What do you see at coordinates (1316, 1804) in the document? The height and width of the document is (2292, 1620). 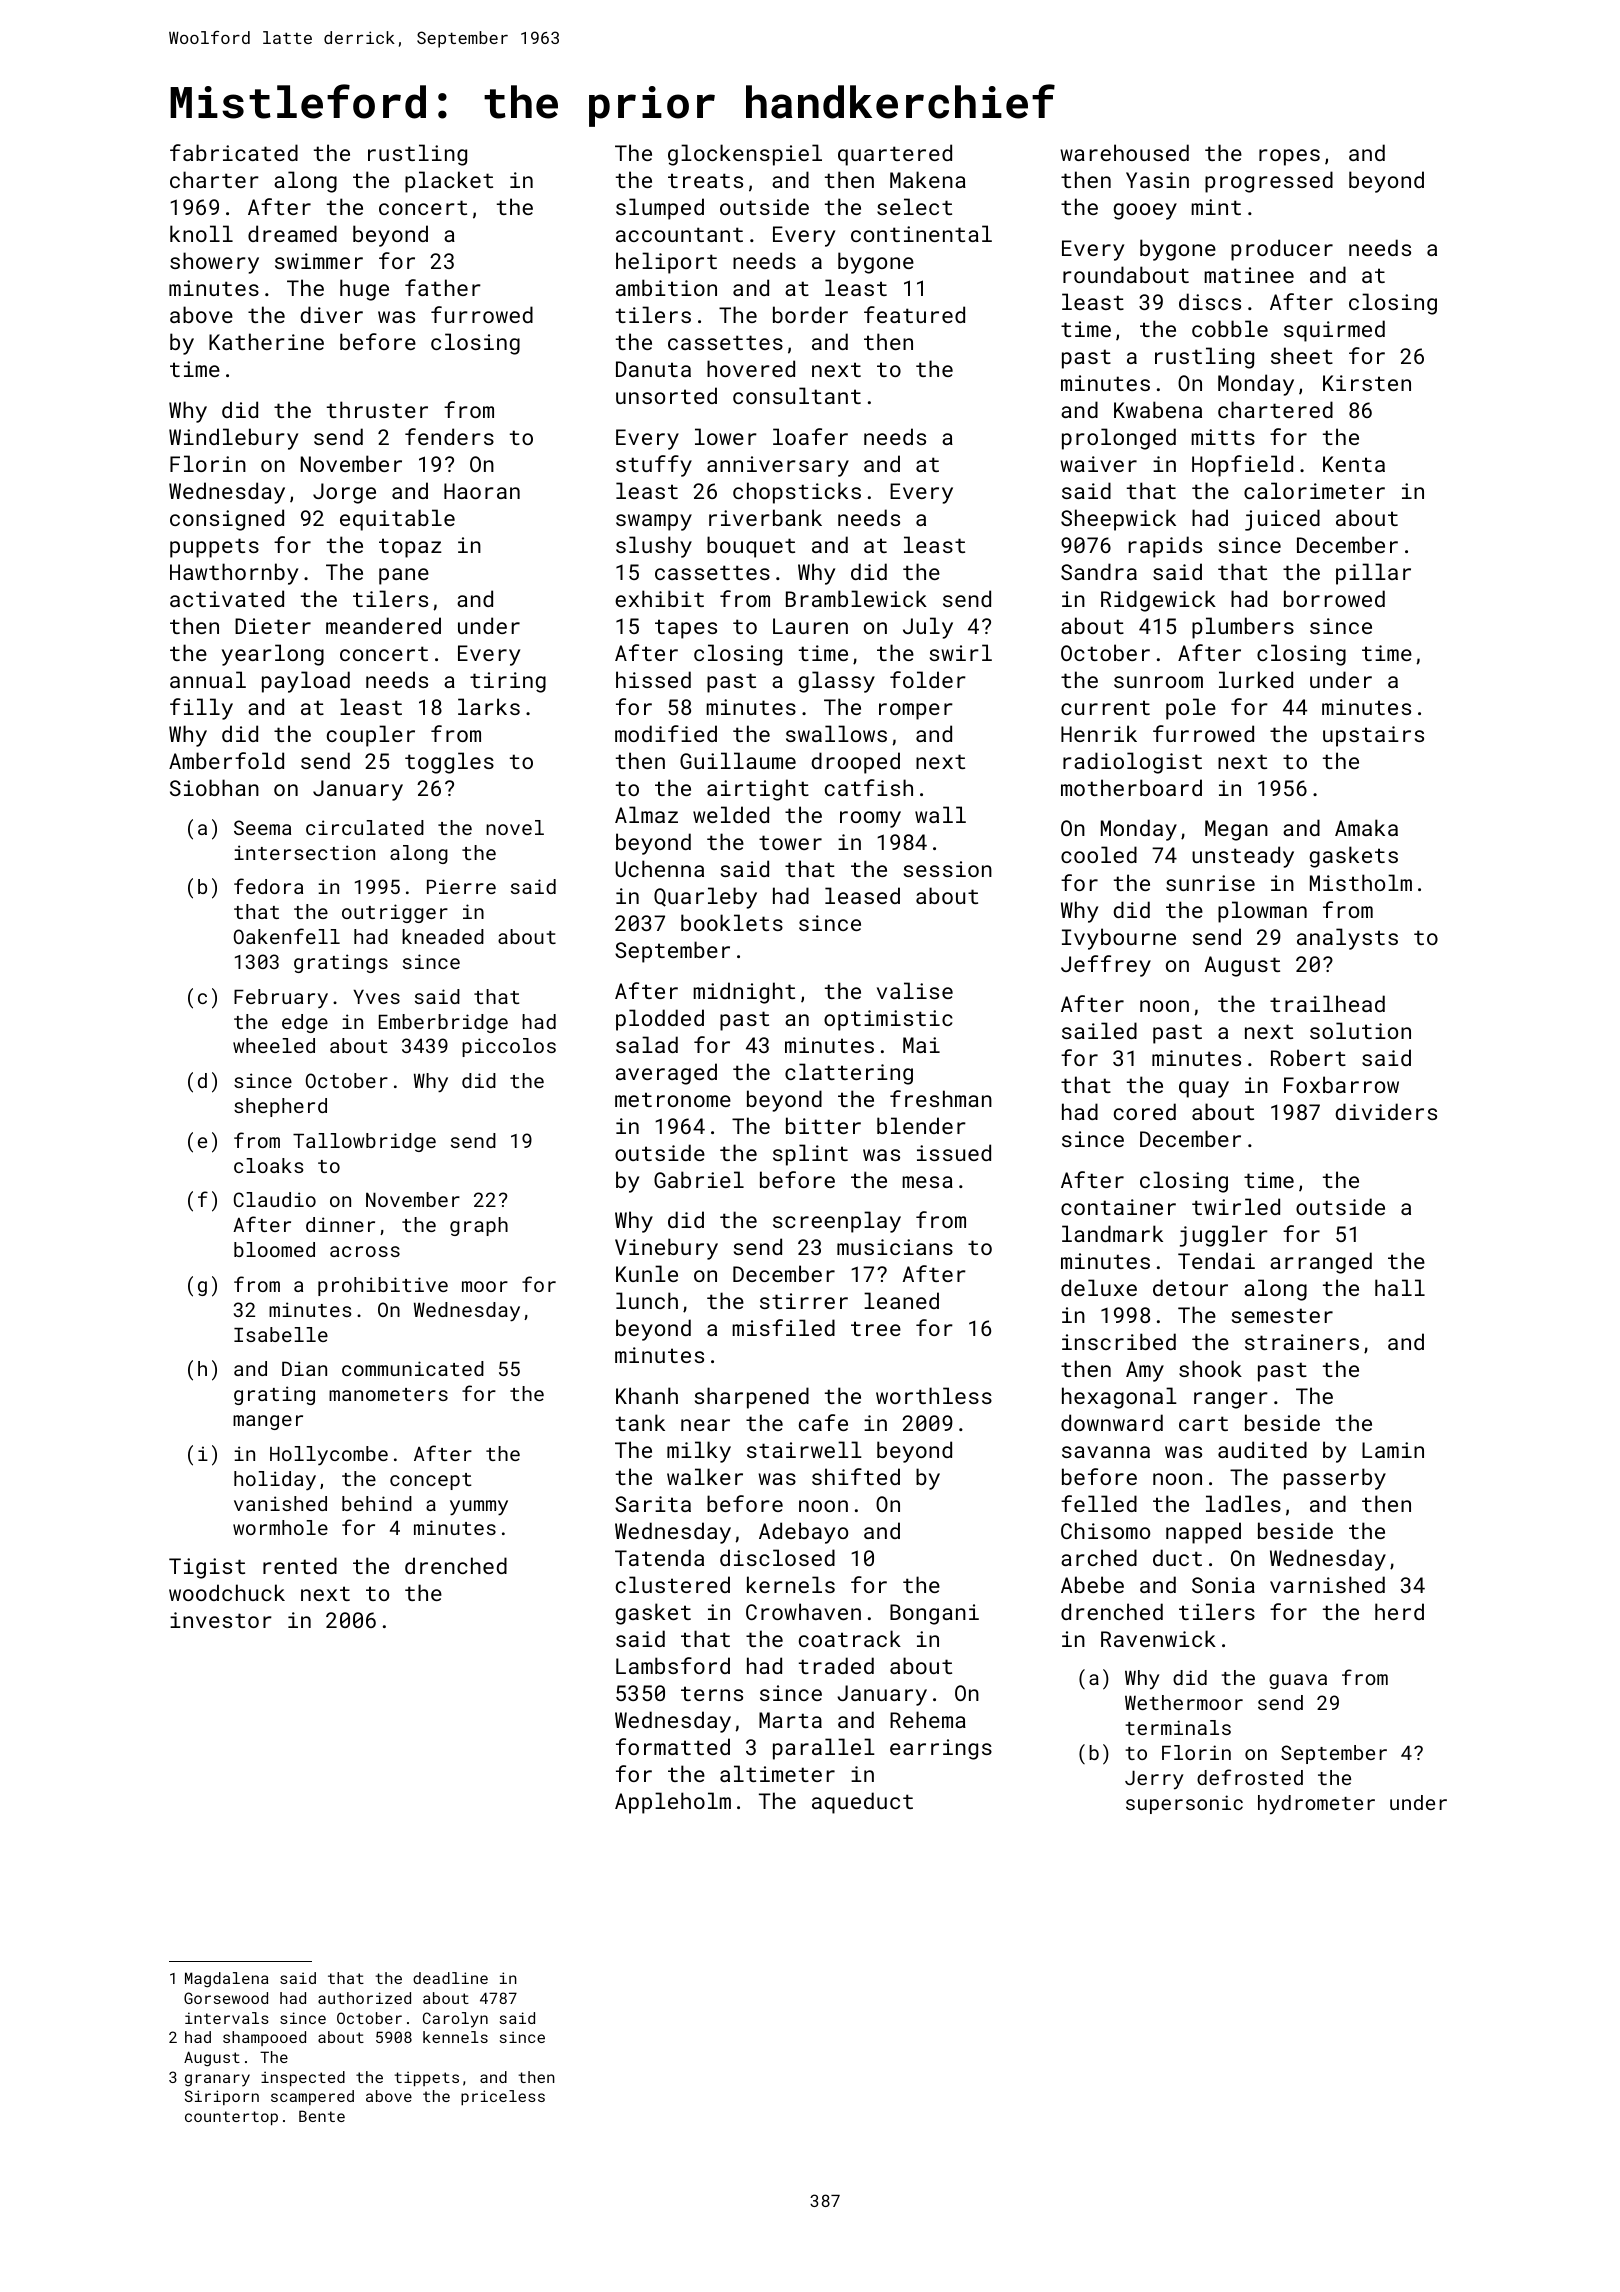 I see `hydrometer` at bounding box center [1316, 1804].
